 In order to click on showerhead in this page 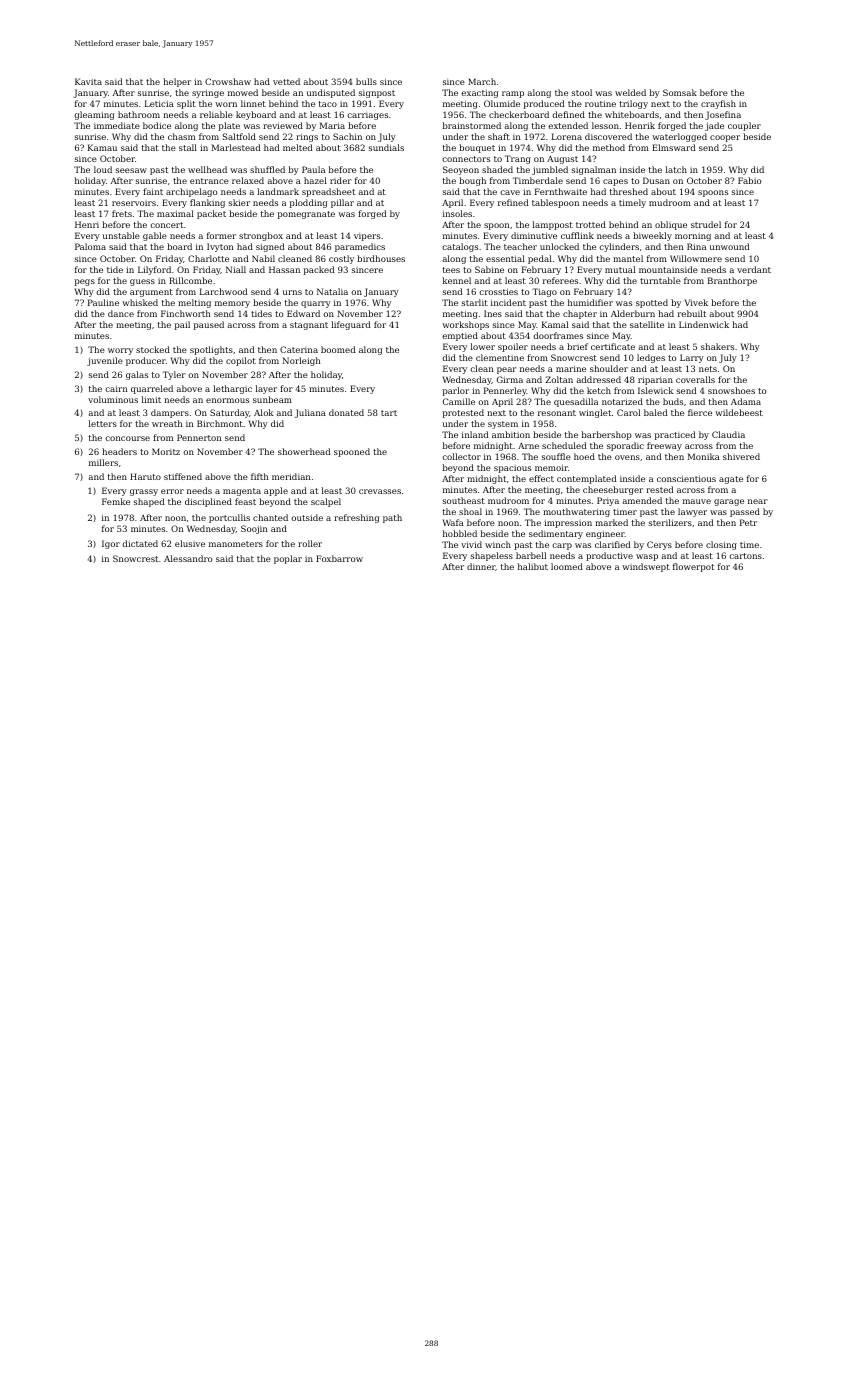, I will do `click(304, 451)`.
